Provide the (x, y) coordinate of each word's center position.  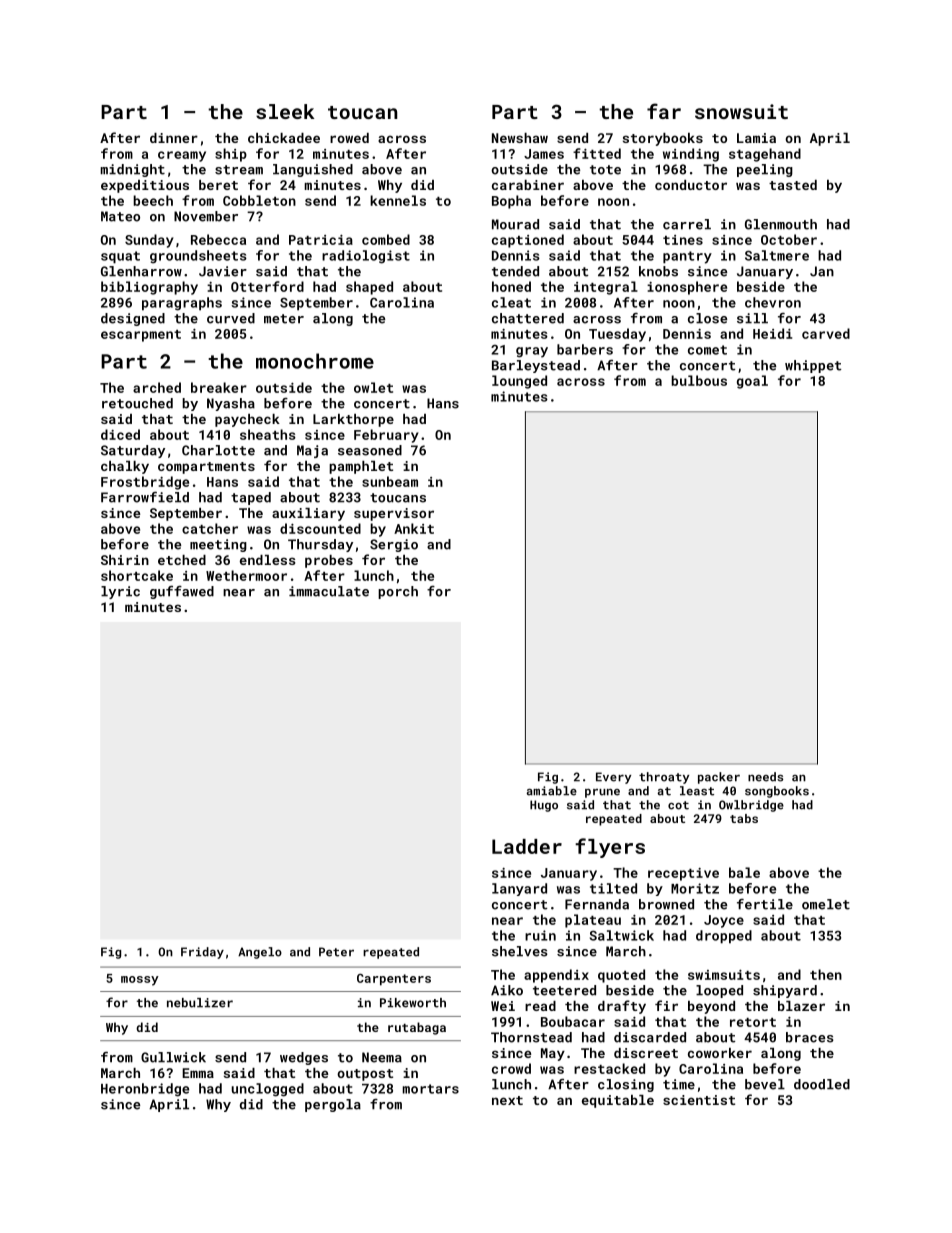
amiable (551, 791)
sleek (285, 111)
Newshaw (520, 138)
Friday (202, 953)
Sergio (394, 545)
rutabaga (417, 1028)
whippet (813, 366)
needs (765, 777)
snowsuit (741, 111)
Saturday (133, 451)
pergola (333, 1105)
